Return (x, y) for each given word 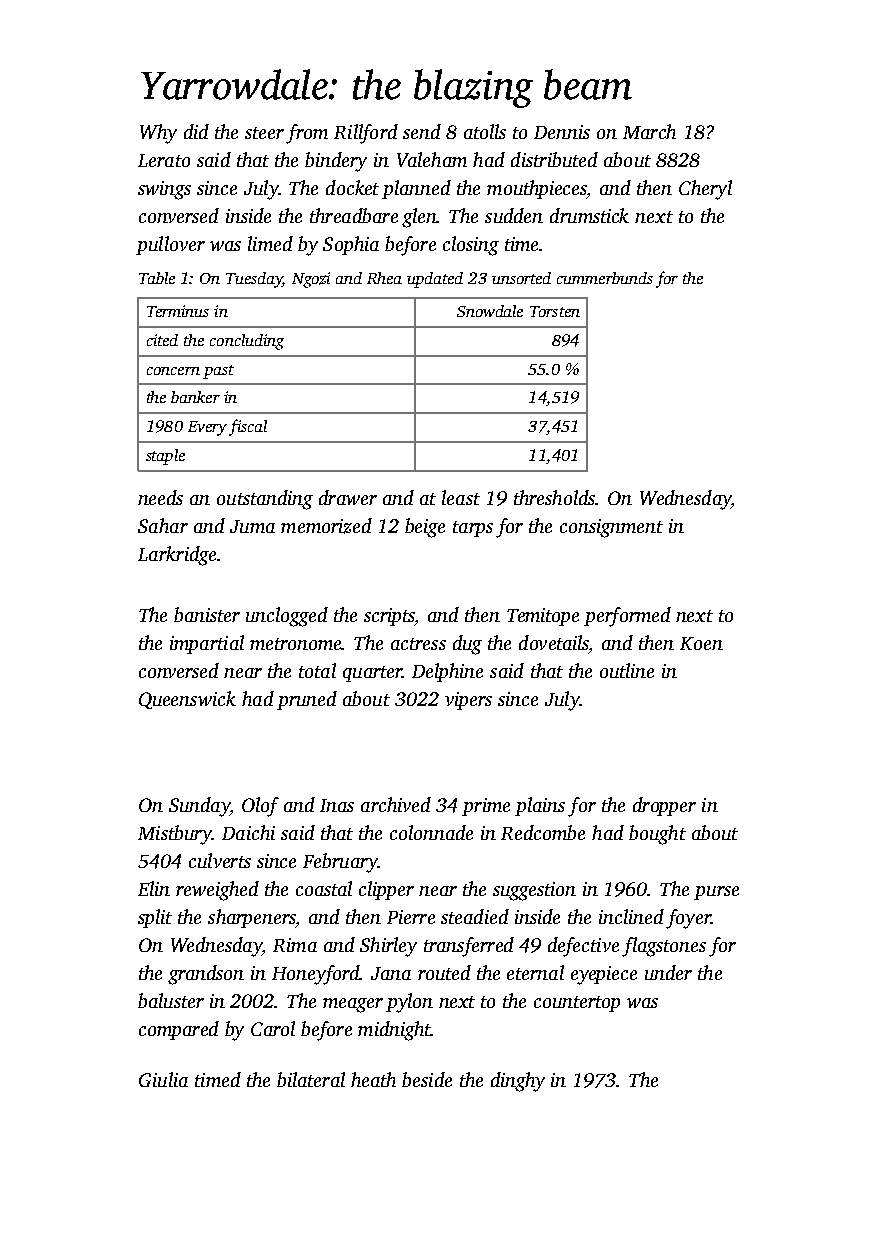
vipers (468, 701)
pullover (170, 245)
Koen (701, 643)
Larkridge (177, 556)
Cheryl (705, 190)
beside (427, 1079)
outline (627, 670)
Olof (260, 807)
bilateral (311, 1079)
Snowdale (490, 311)
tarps (473, 529)
